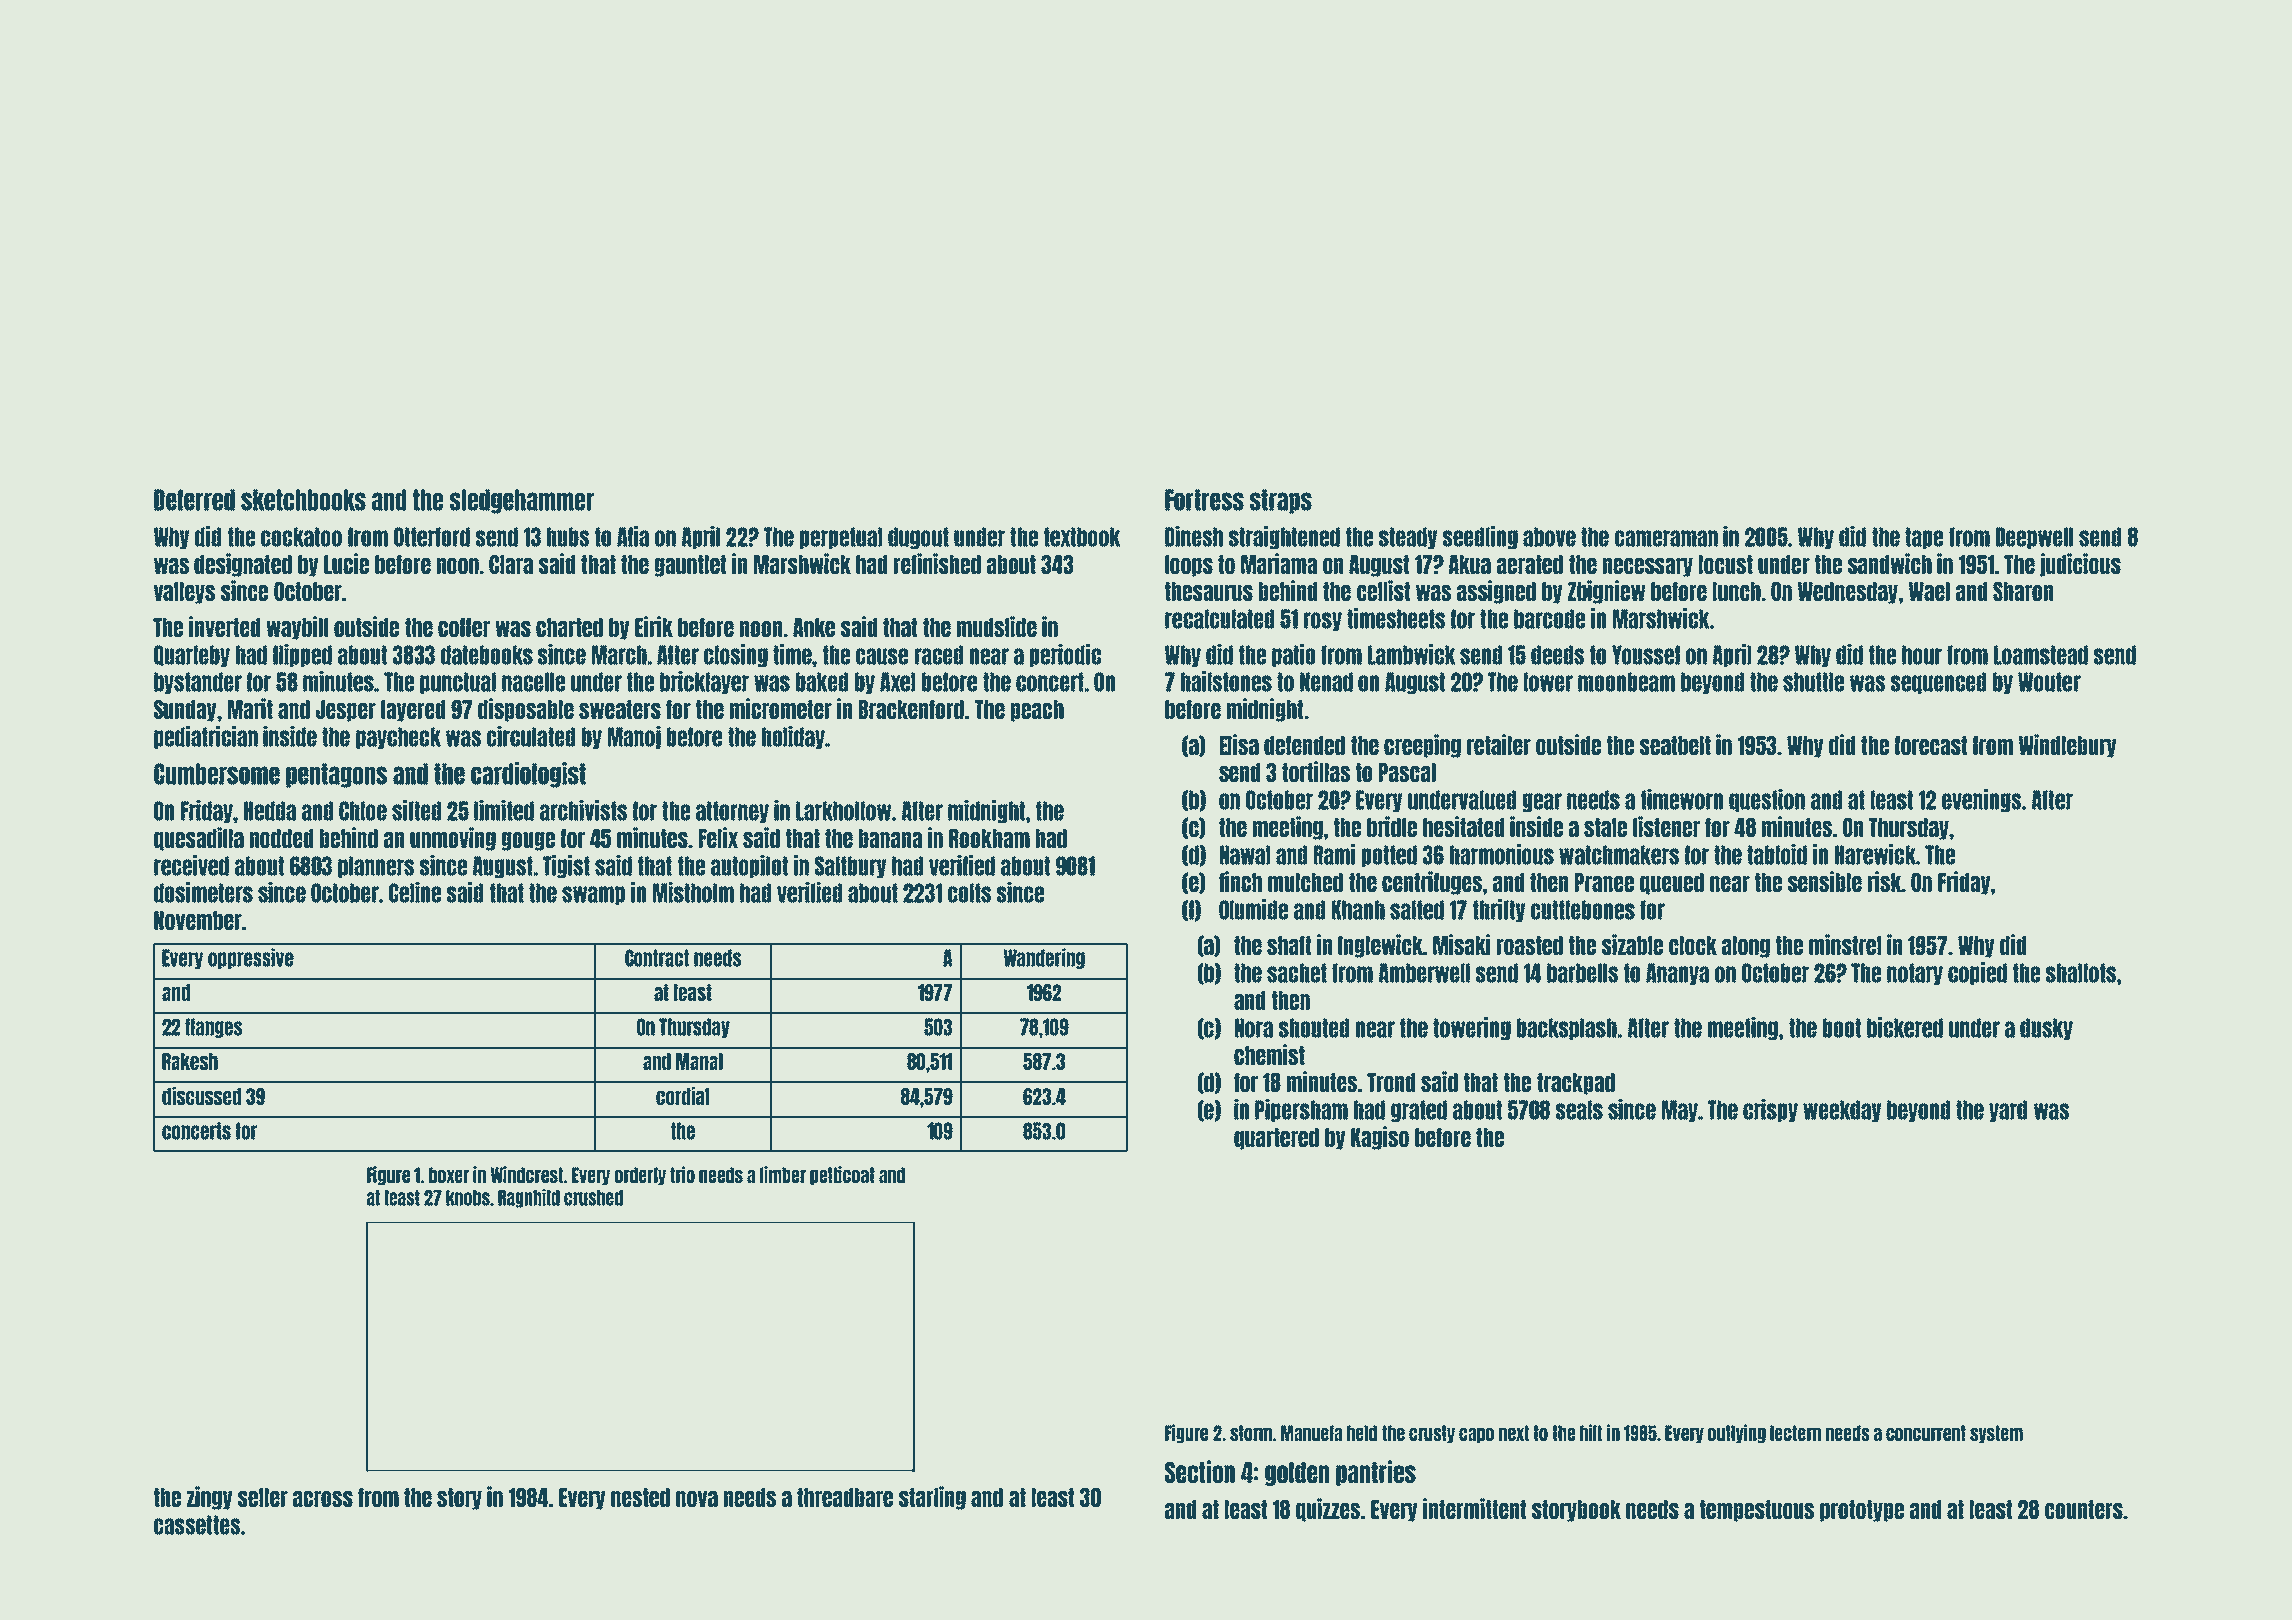 This screenshot has height=1620, width=2292. What do you see at coordinates (1044, 958) in the screenshot?
I see `Wandering` at bounding box center [1044, 958].
